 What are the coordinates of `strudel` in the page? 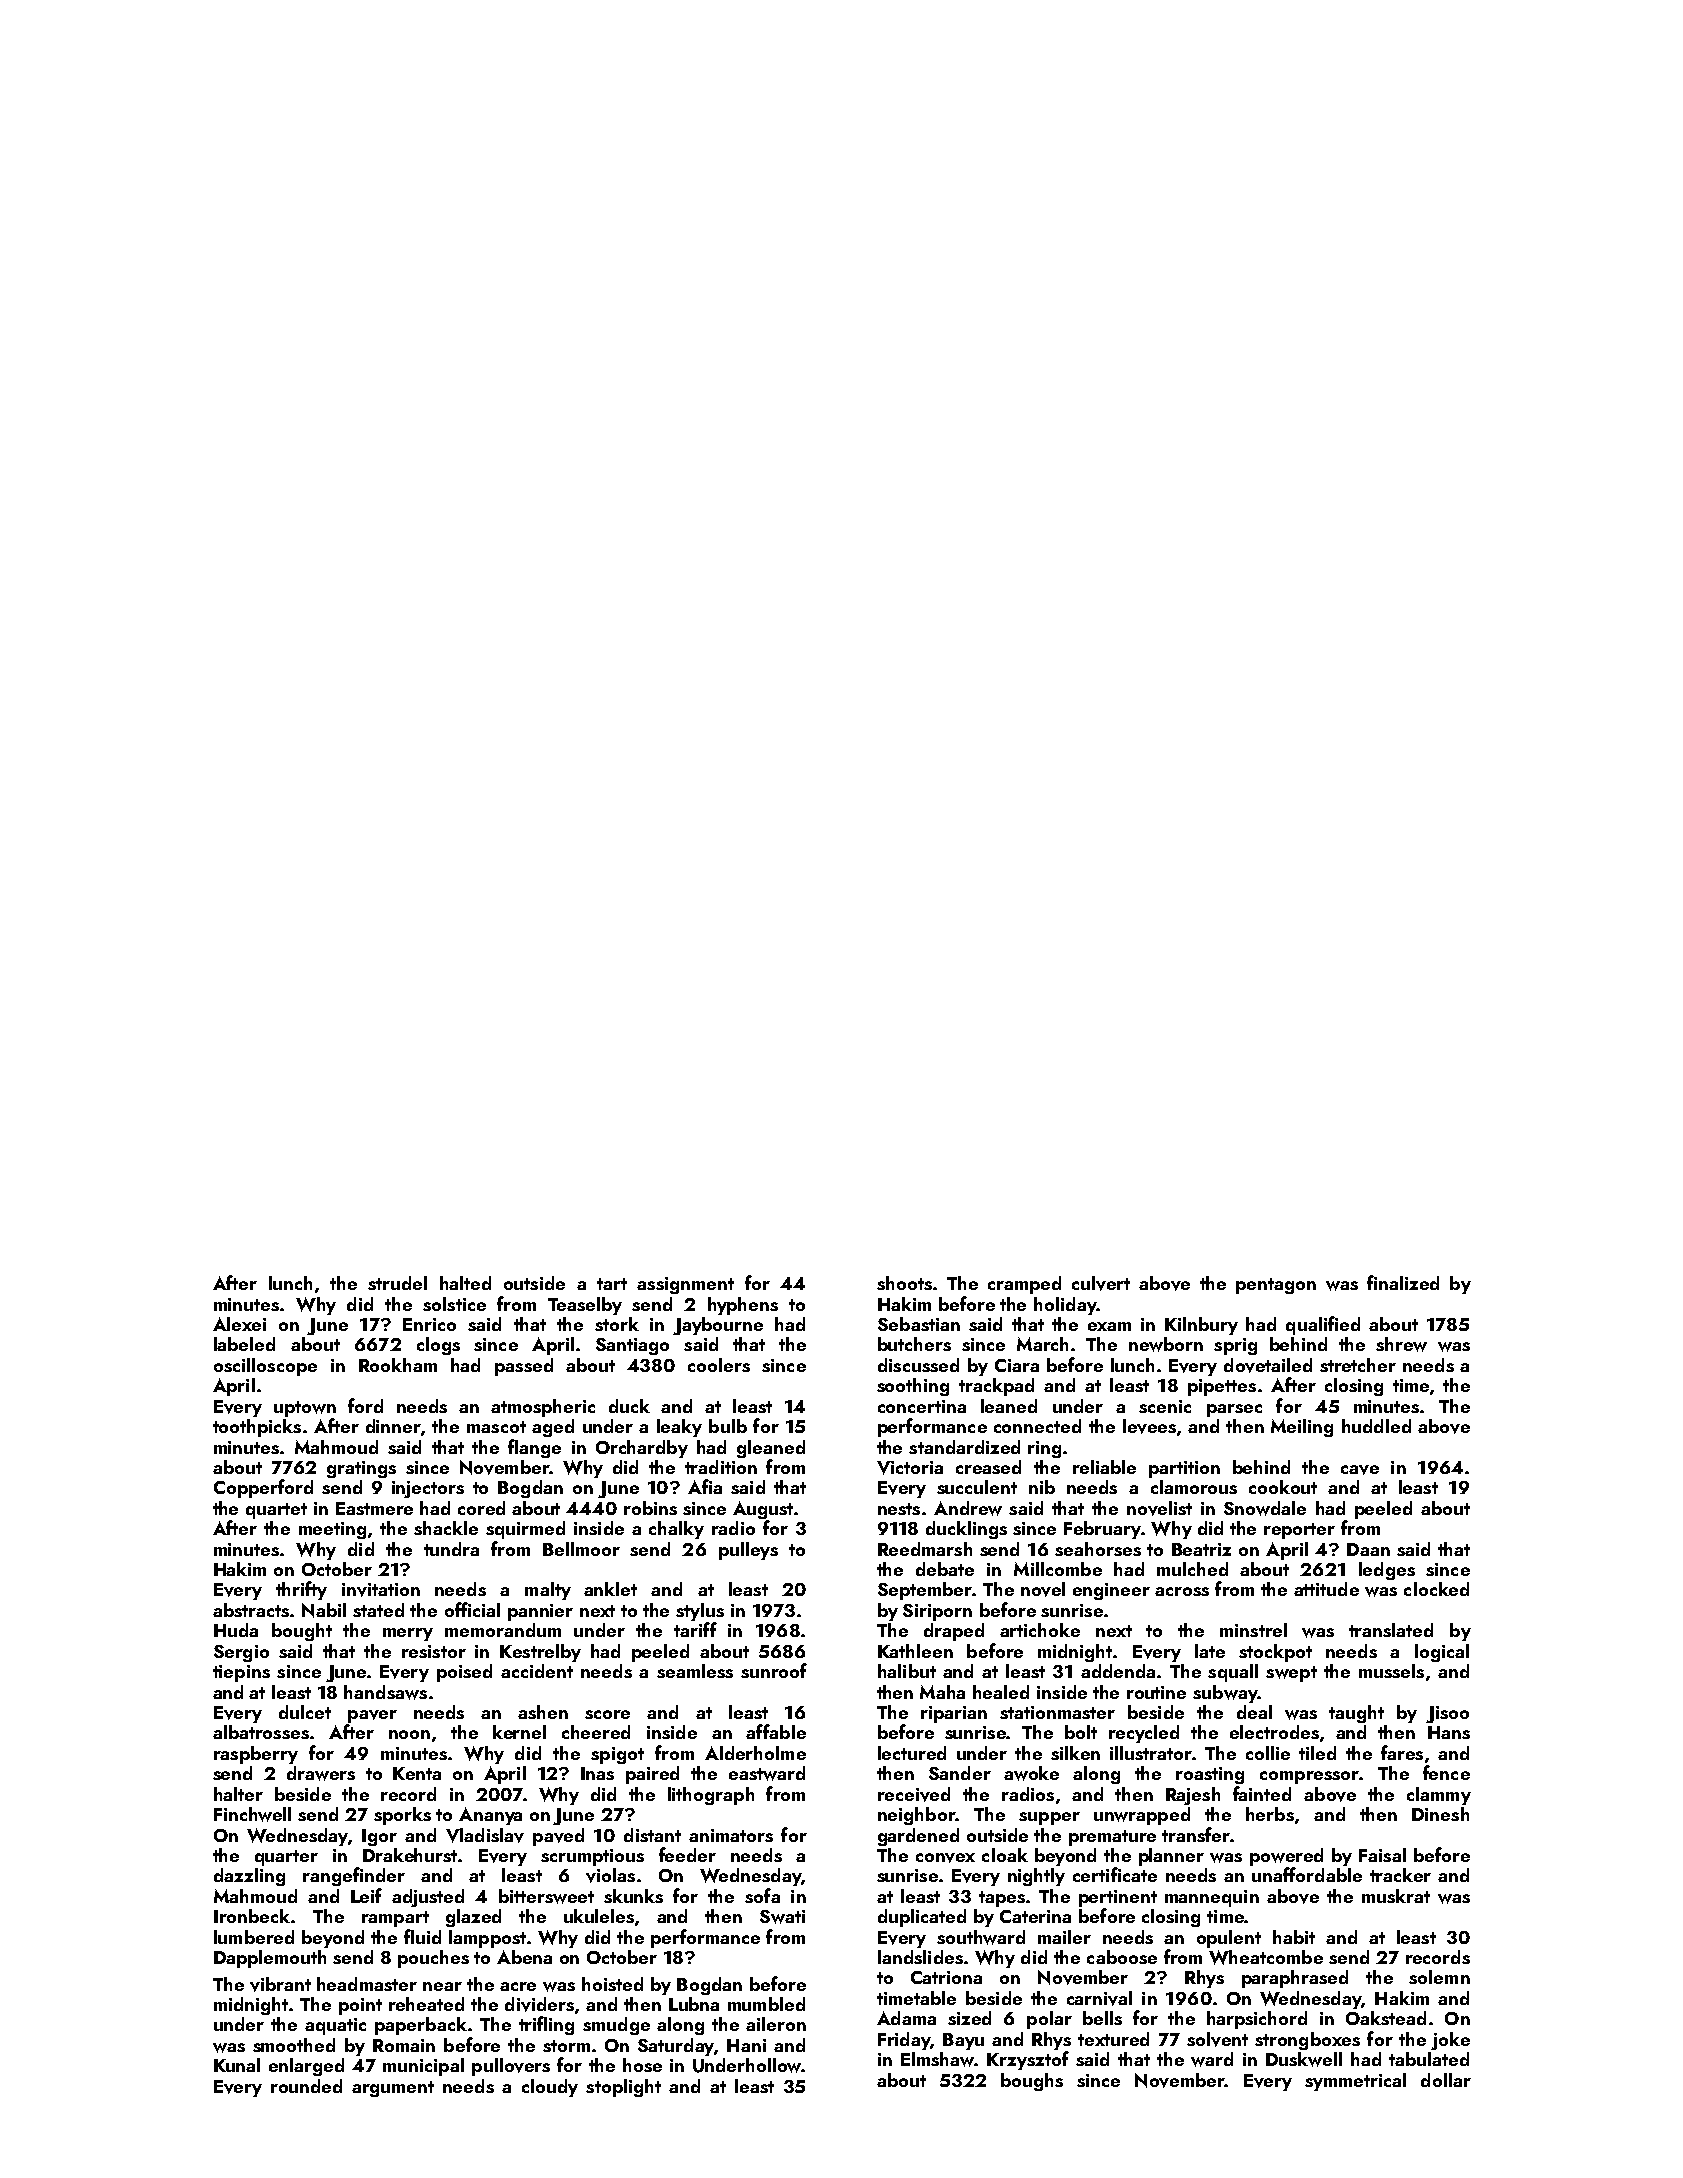 It's located at (397, 1283).
